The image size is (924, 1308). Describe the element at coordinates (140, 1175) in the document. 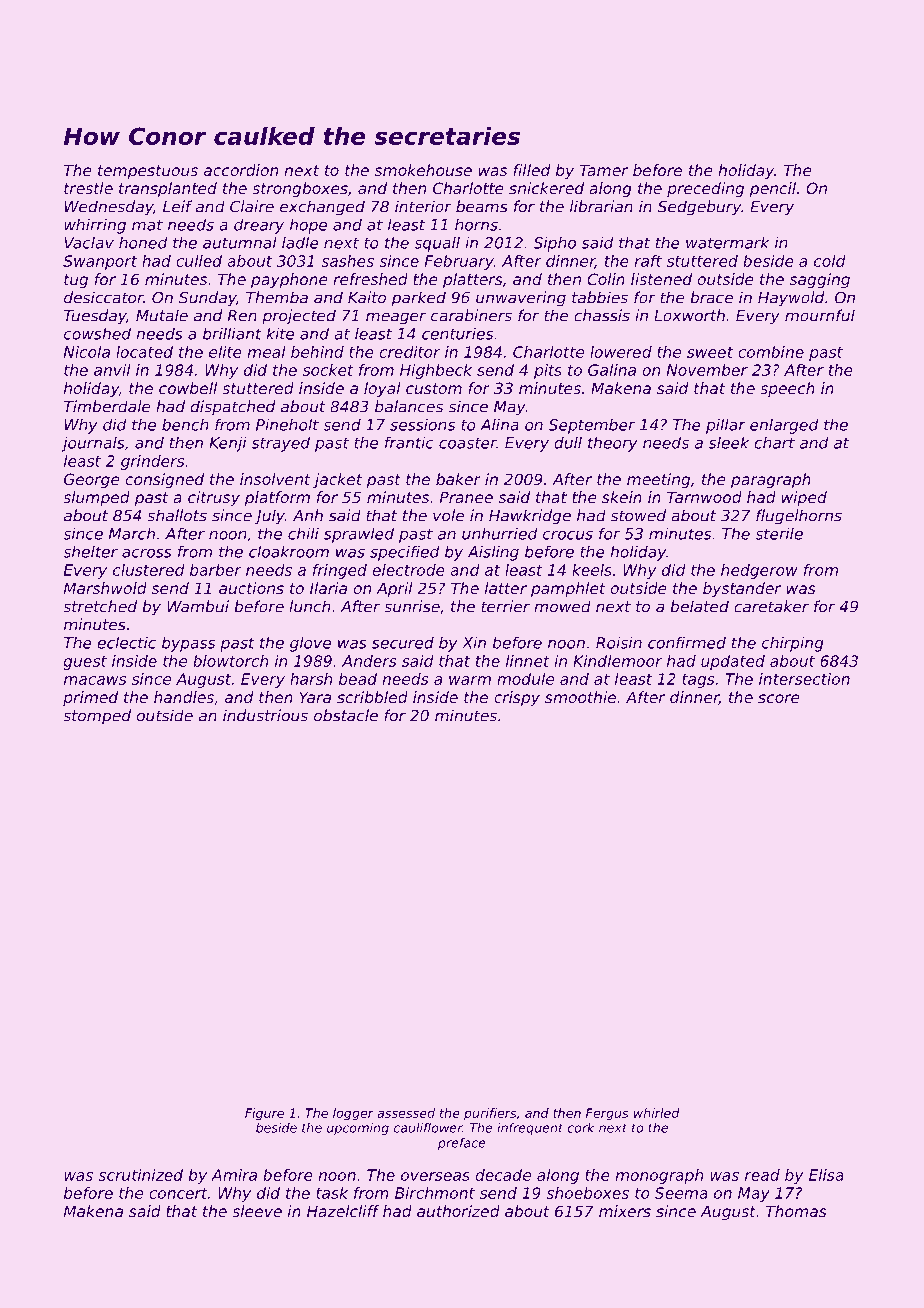

I see `scrutinized` at that location.
